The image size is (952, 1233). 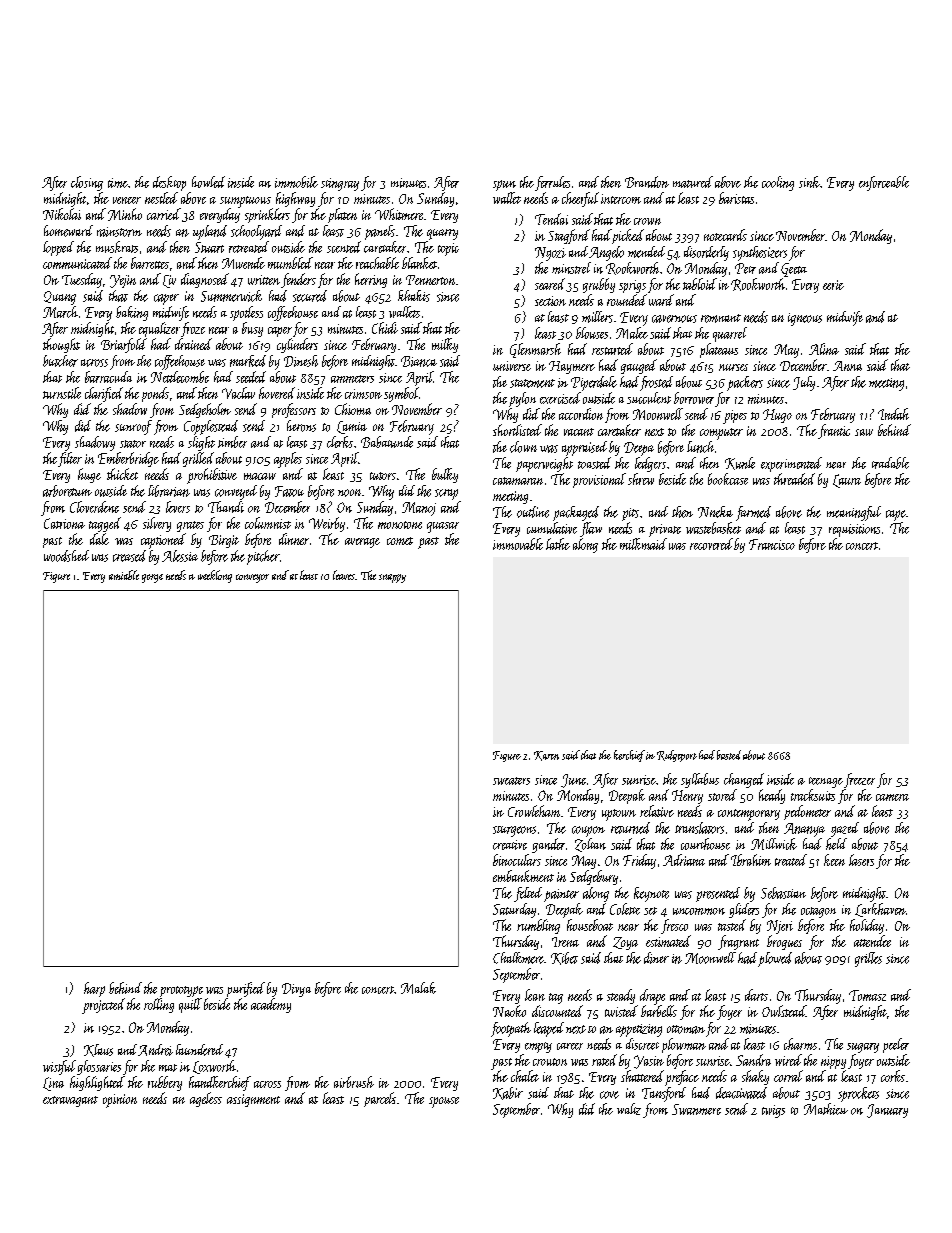 I want to click on darts, so click(x=756, y=995).
